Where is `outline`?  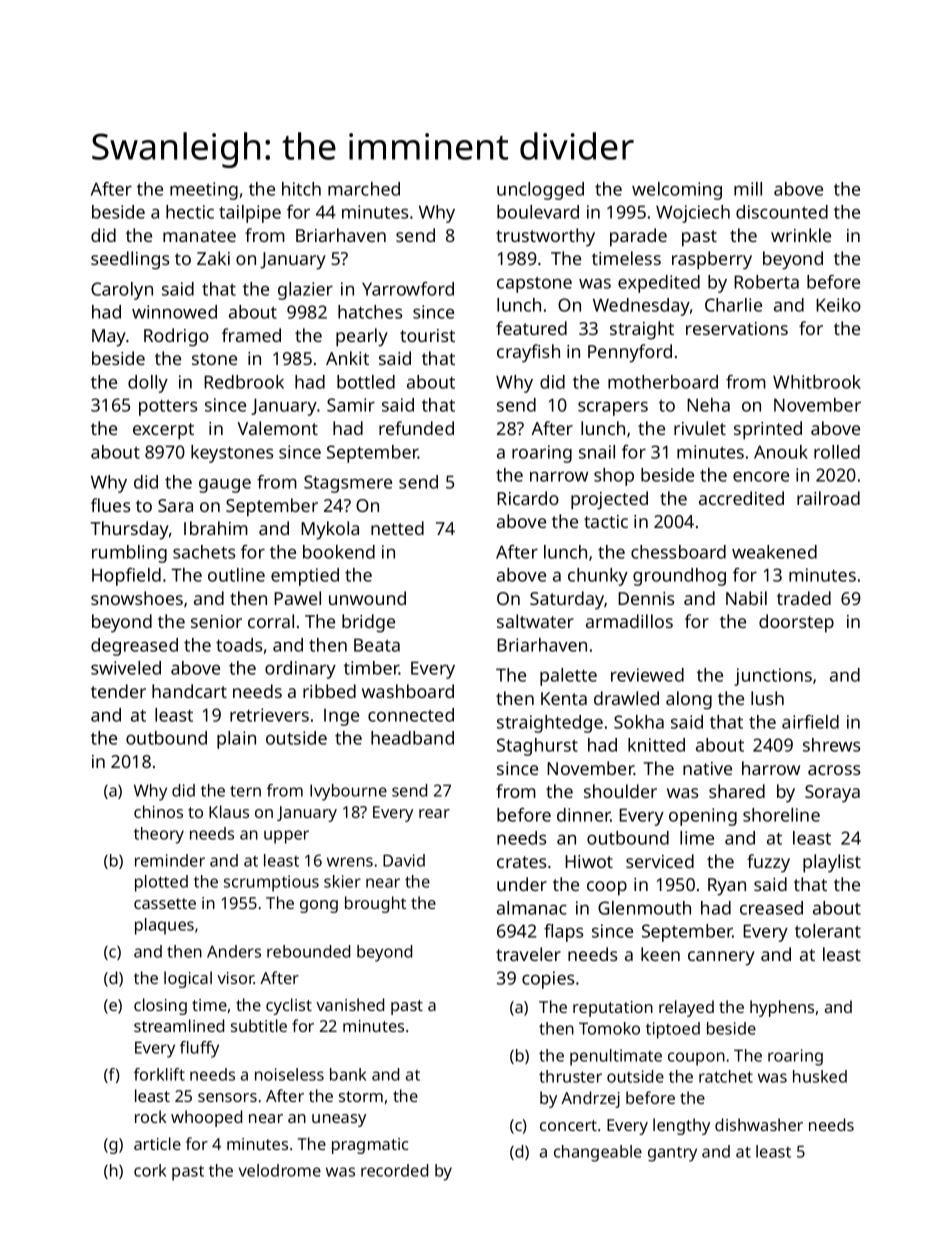
outline is located at coordinates (236, 575).
